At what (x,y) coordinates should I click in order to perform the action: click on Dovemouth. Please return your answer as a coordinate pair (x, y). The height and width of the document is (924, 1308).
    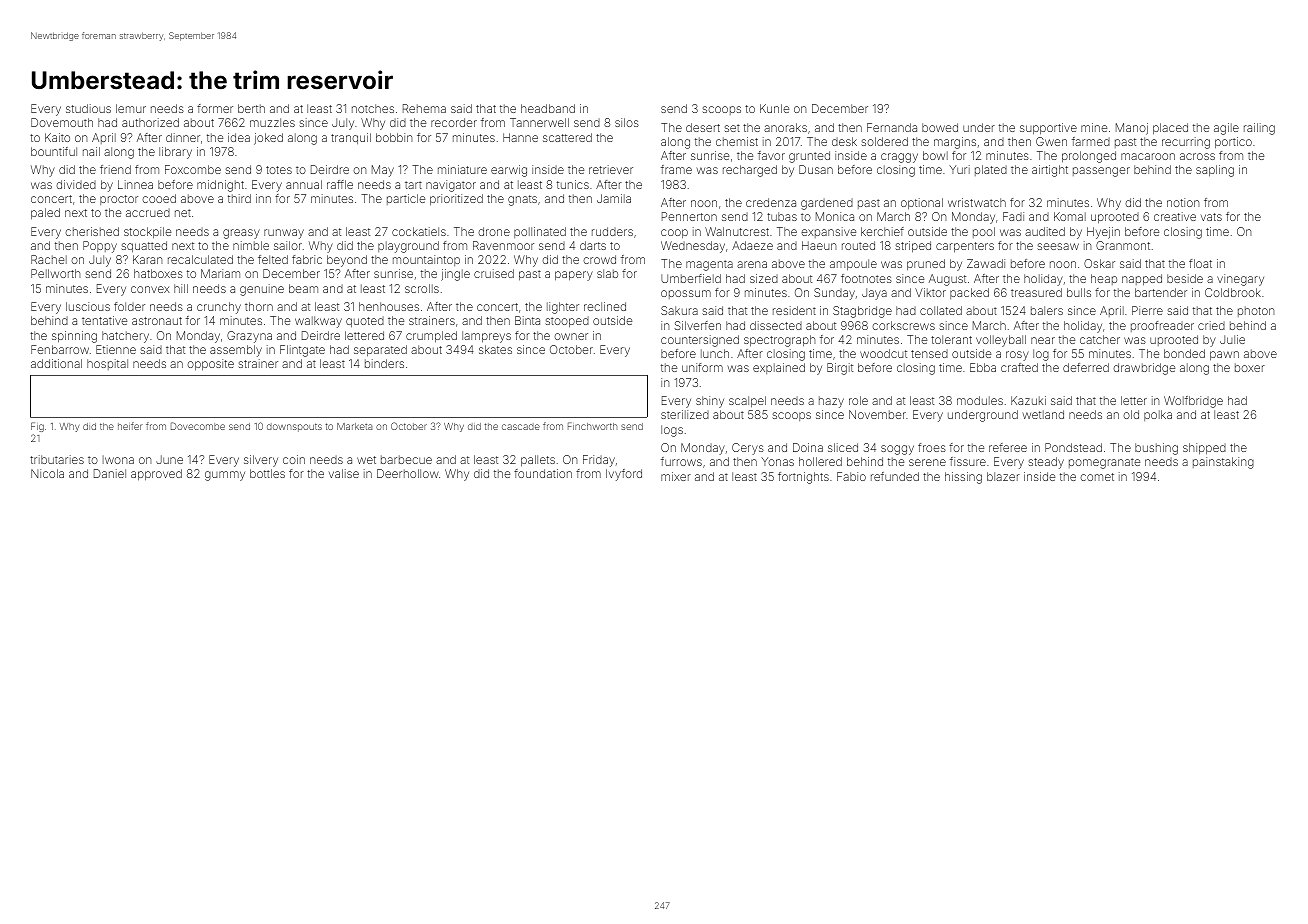
    Looking at the image, I should click on (62, 122).
